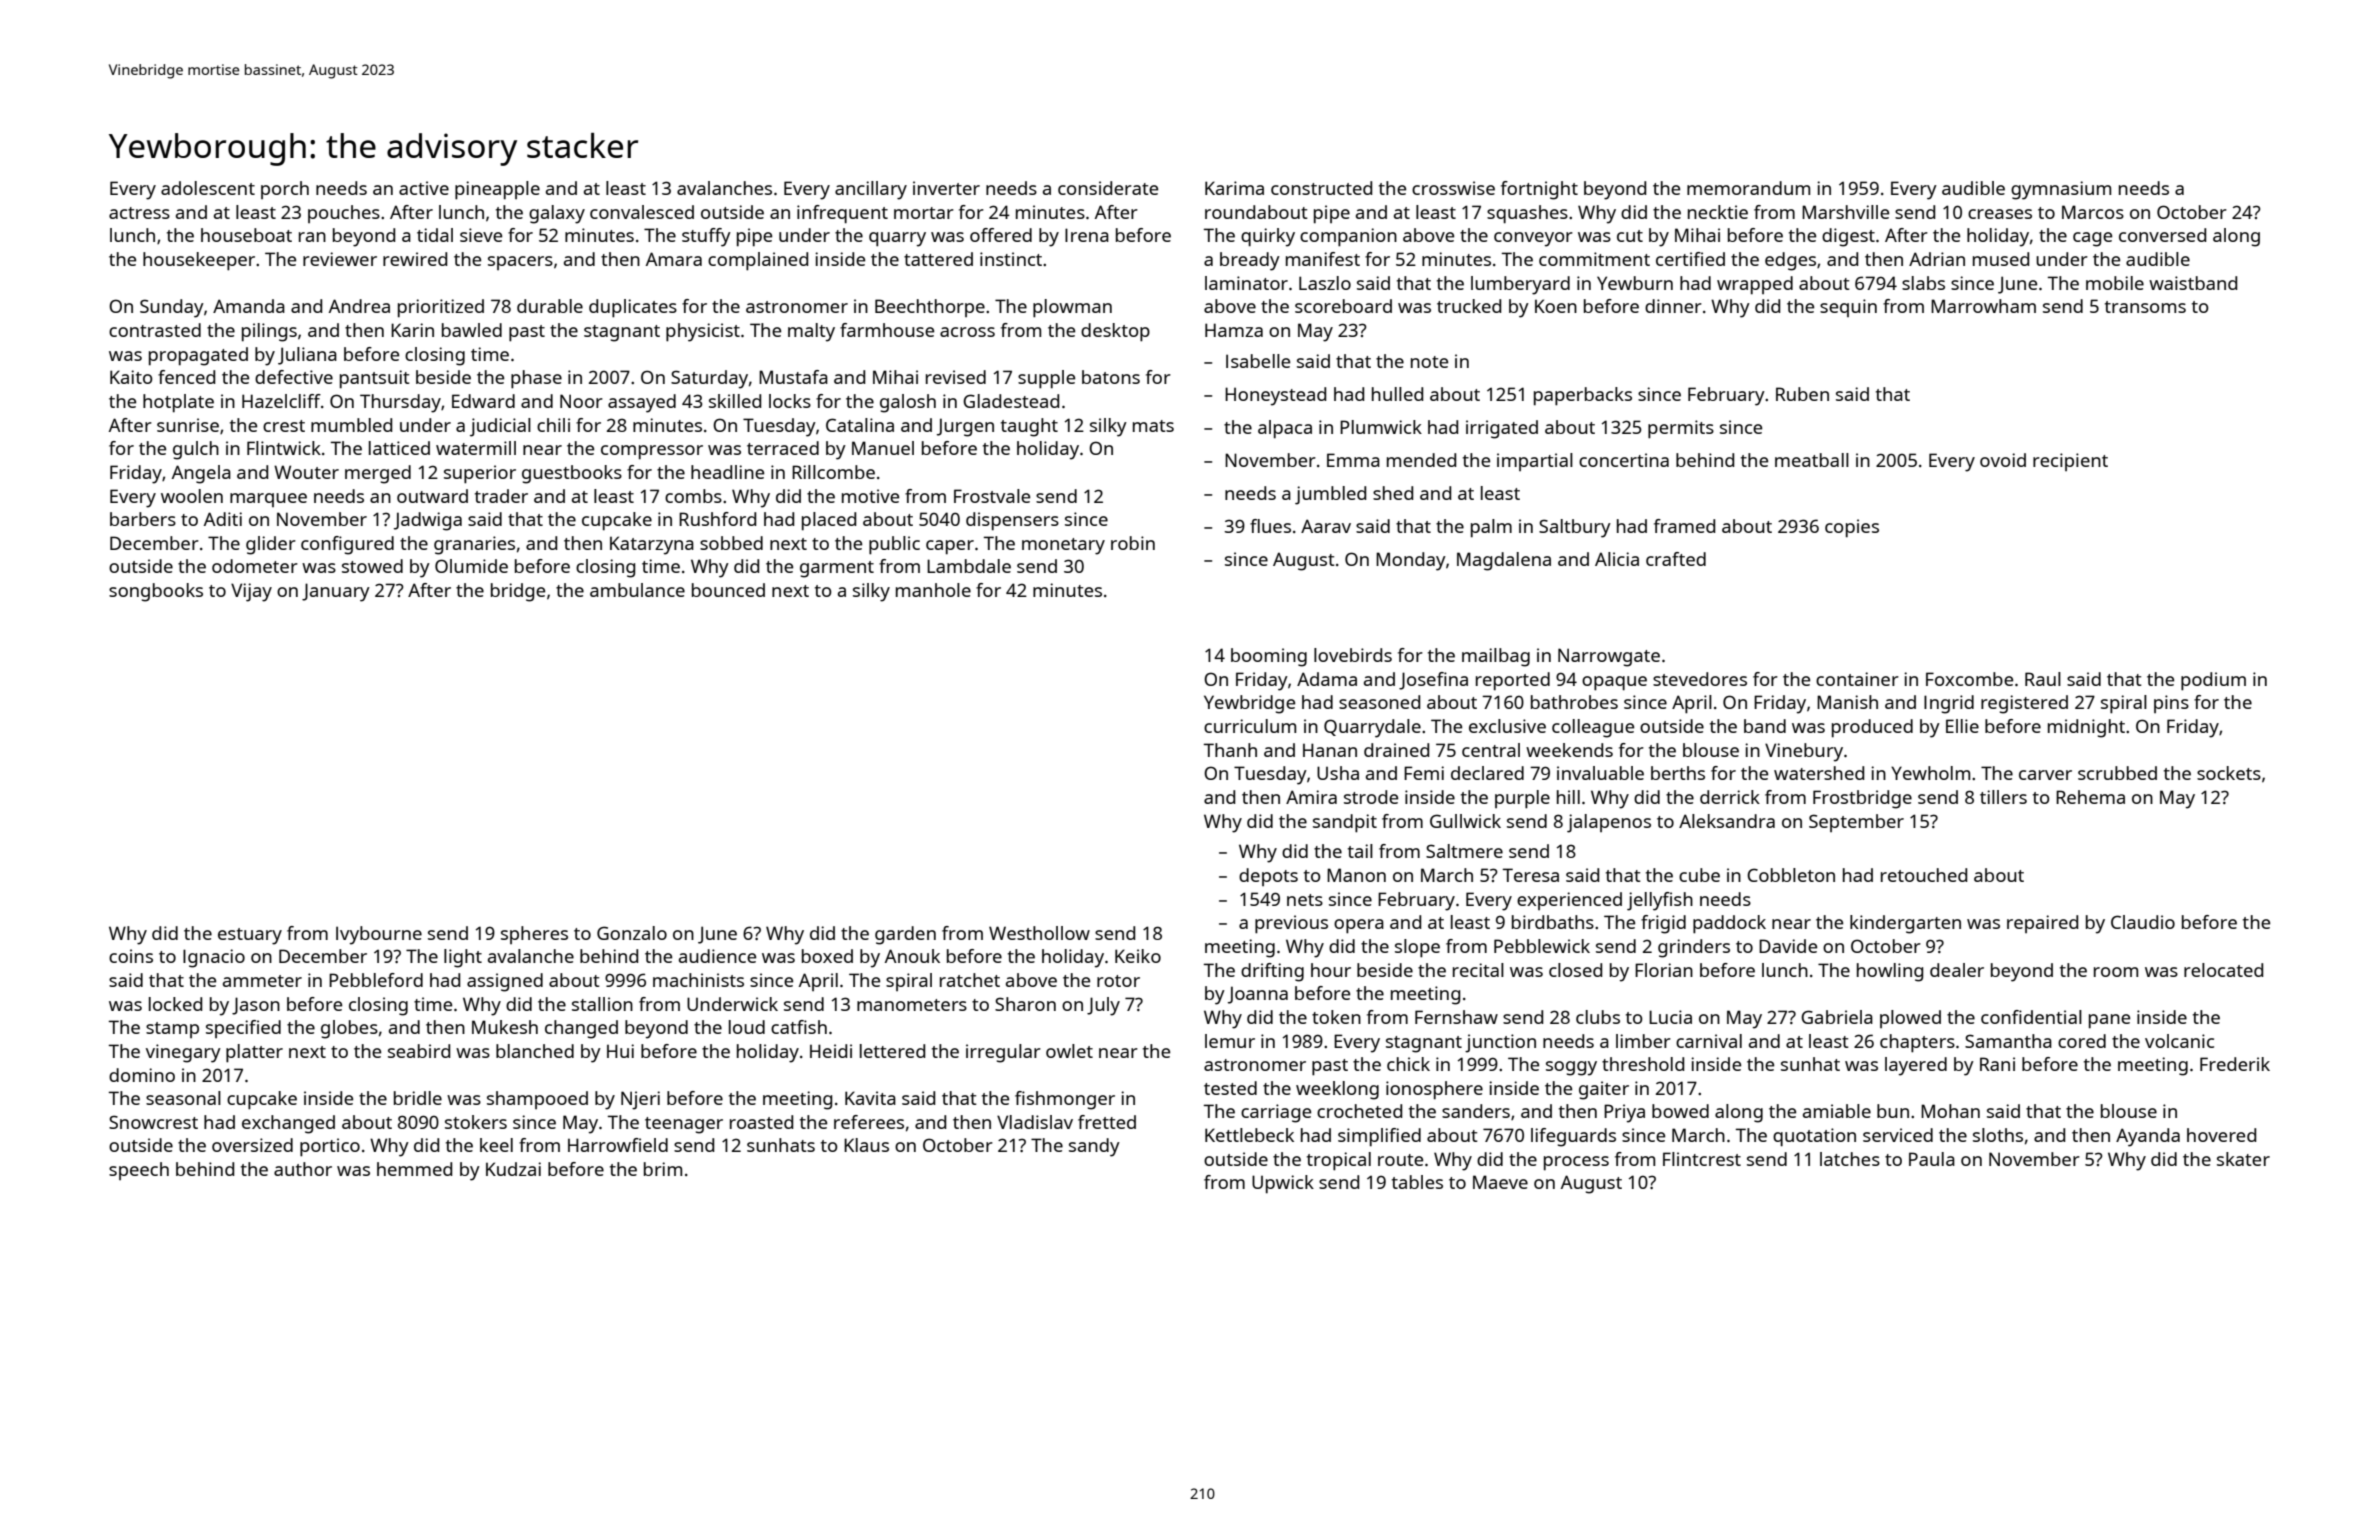  What do you see at coordinates (1848, 308) in the page?
I see `sequin` at bounding box center [1848, 308].
